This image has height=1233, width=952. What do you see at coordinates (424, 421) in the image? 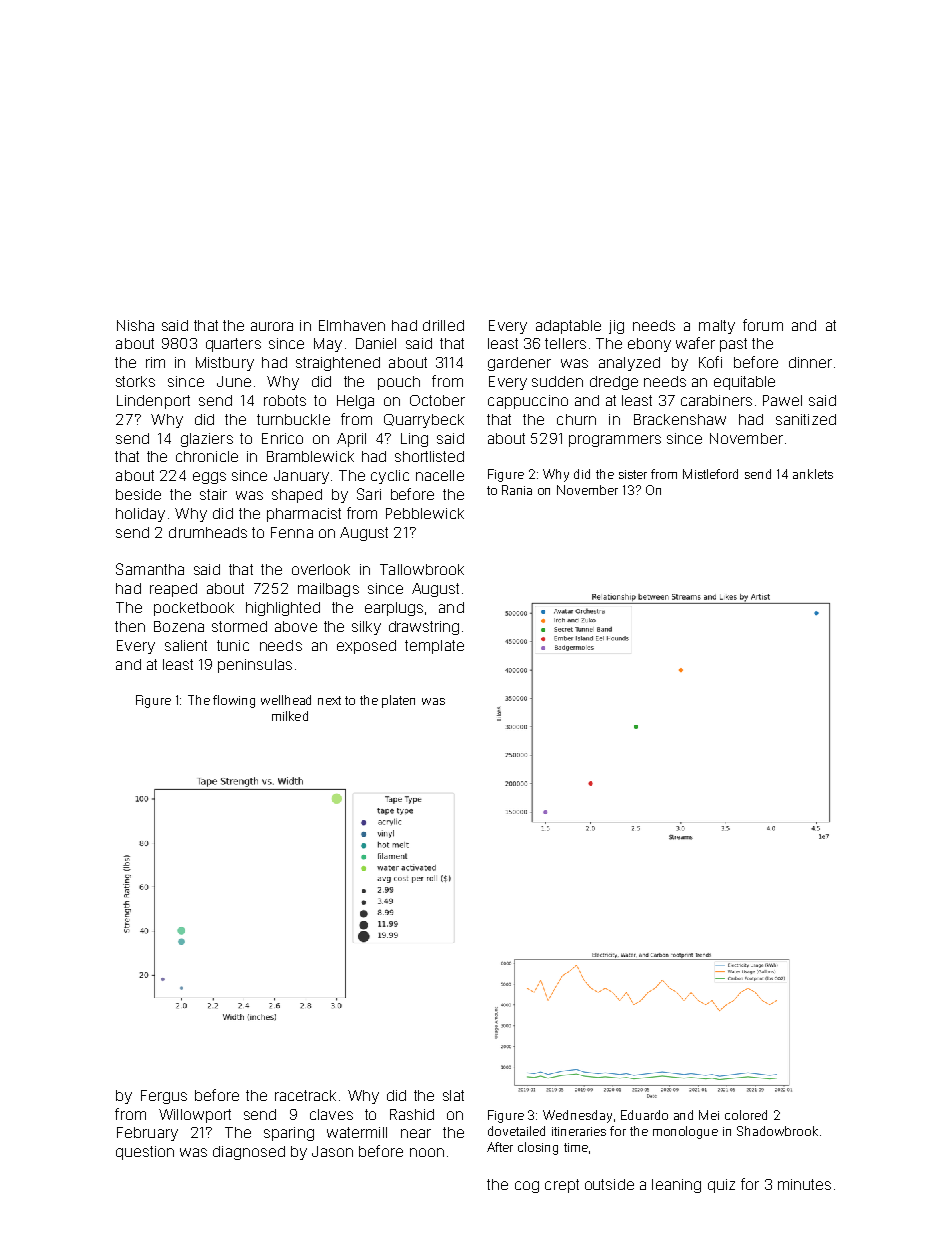
I see `Quarrybeck` at bounding box center [424, 421].
